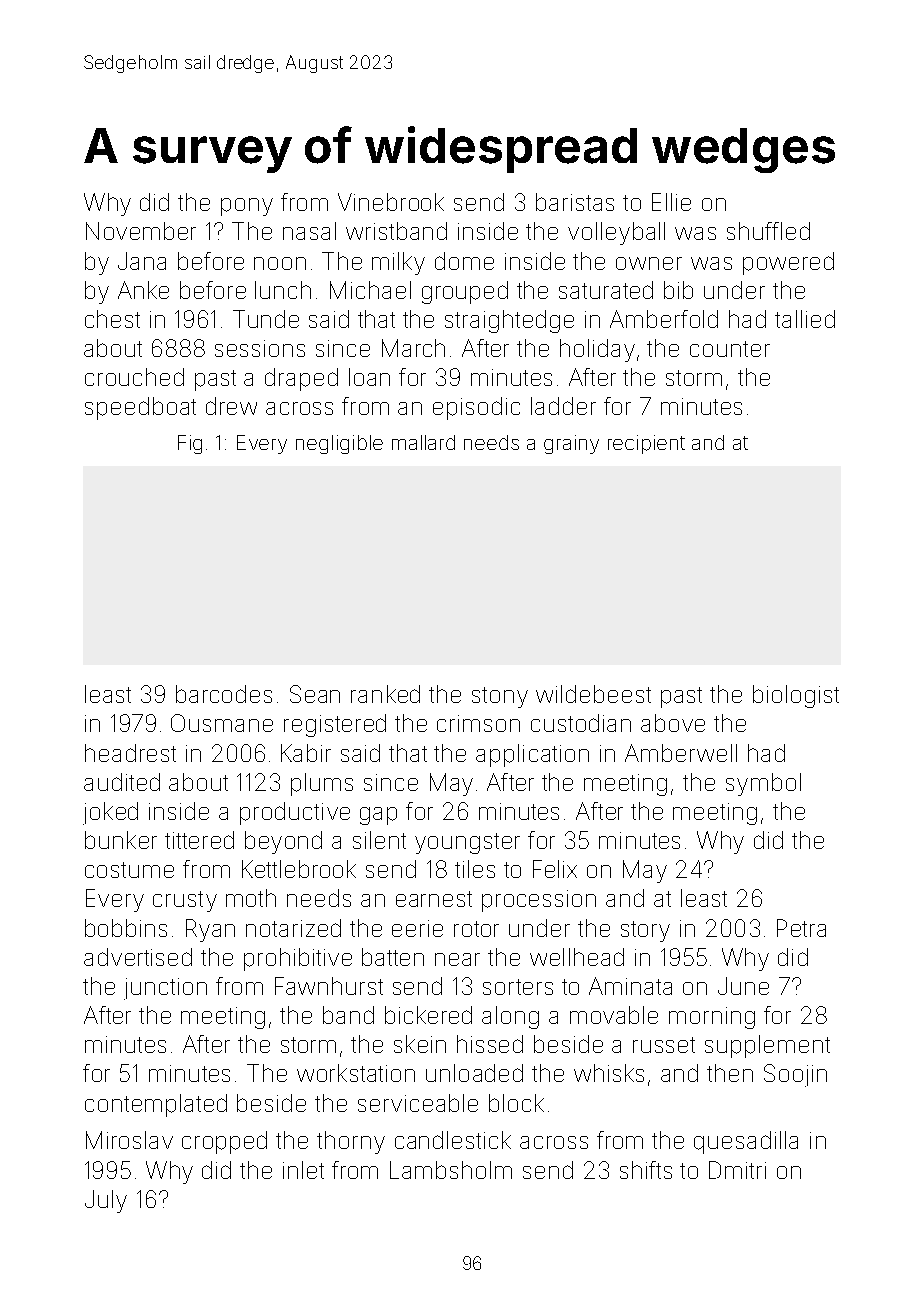  Describe the element at coordinates (112, 319) in the document. I see `chest` at that location.
